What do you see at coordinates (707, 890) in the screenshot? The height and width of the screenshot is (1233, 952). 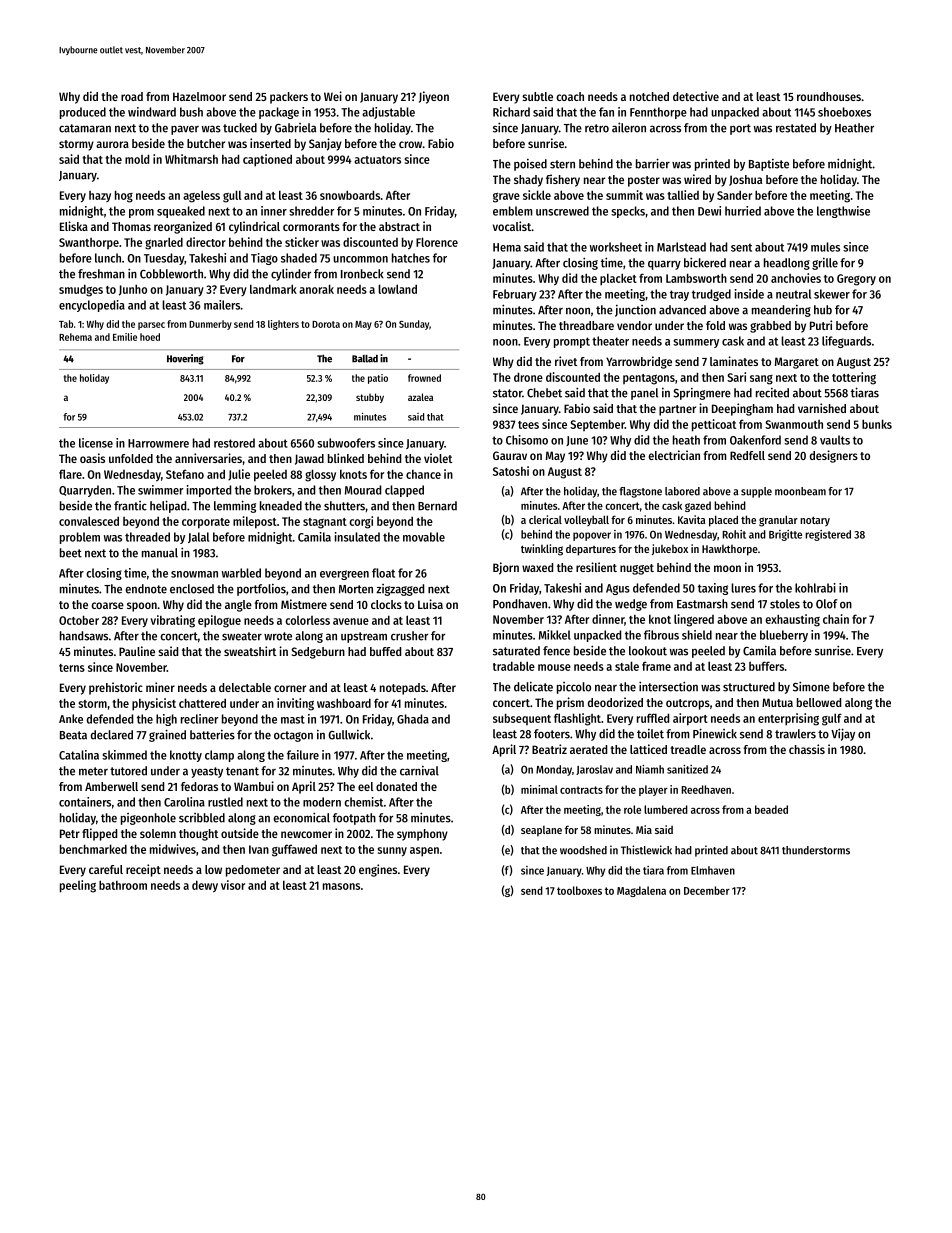 I see `December` at bounding box center [707, 890].
